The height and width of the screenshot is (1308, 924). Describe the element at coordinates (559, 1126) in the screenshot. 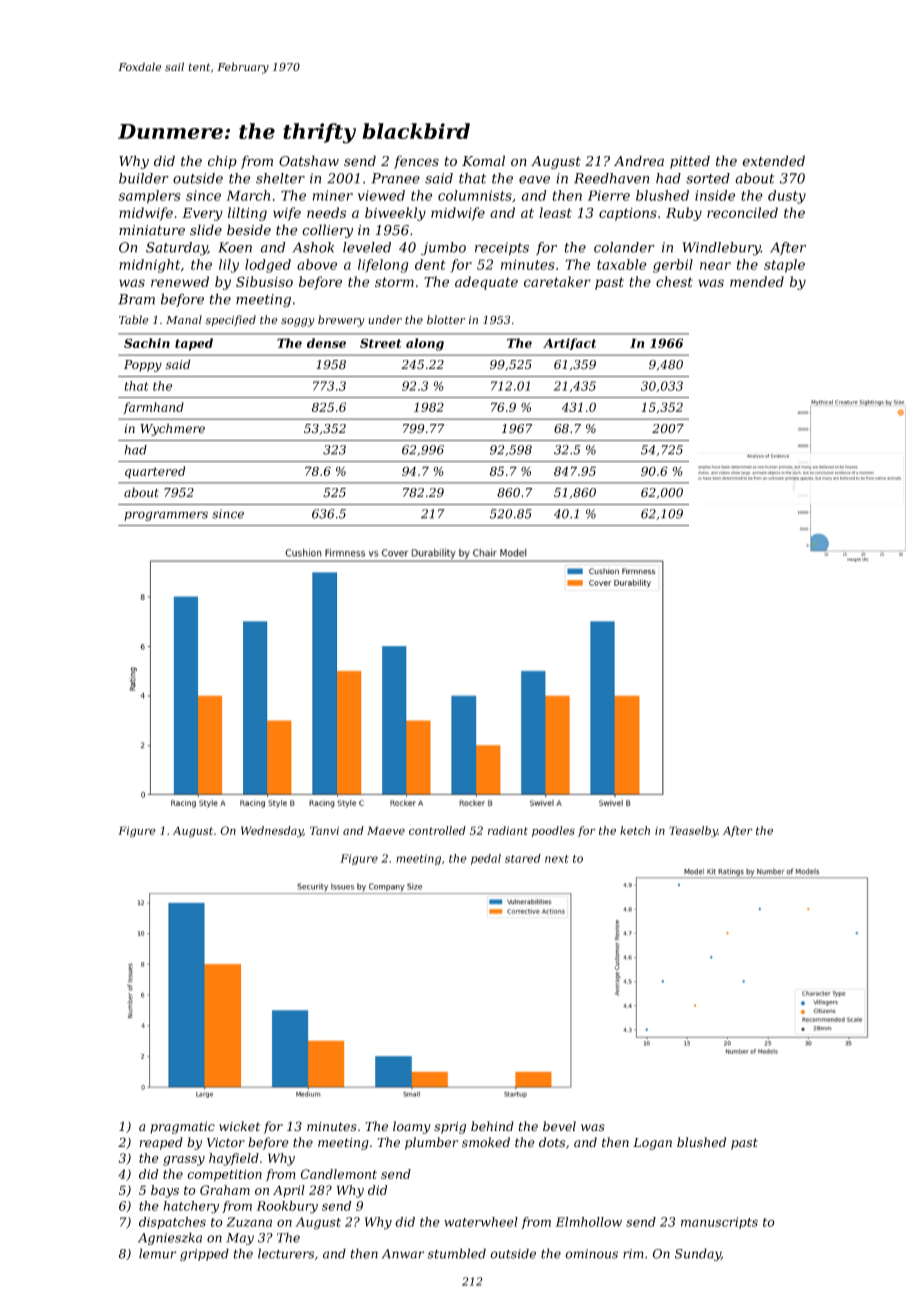

I see `bevel` at that location.
